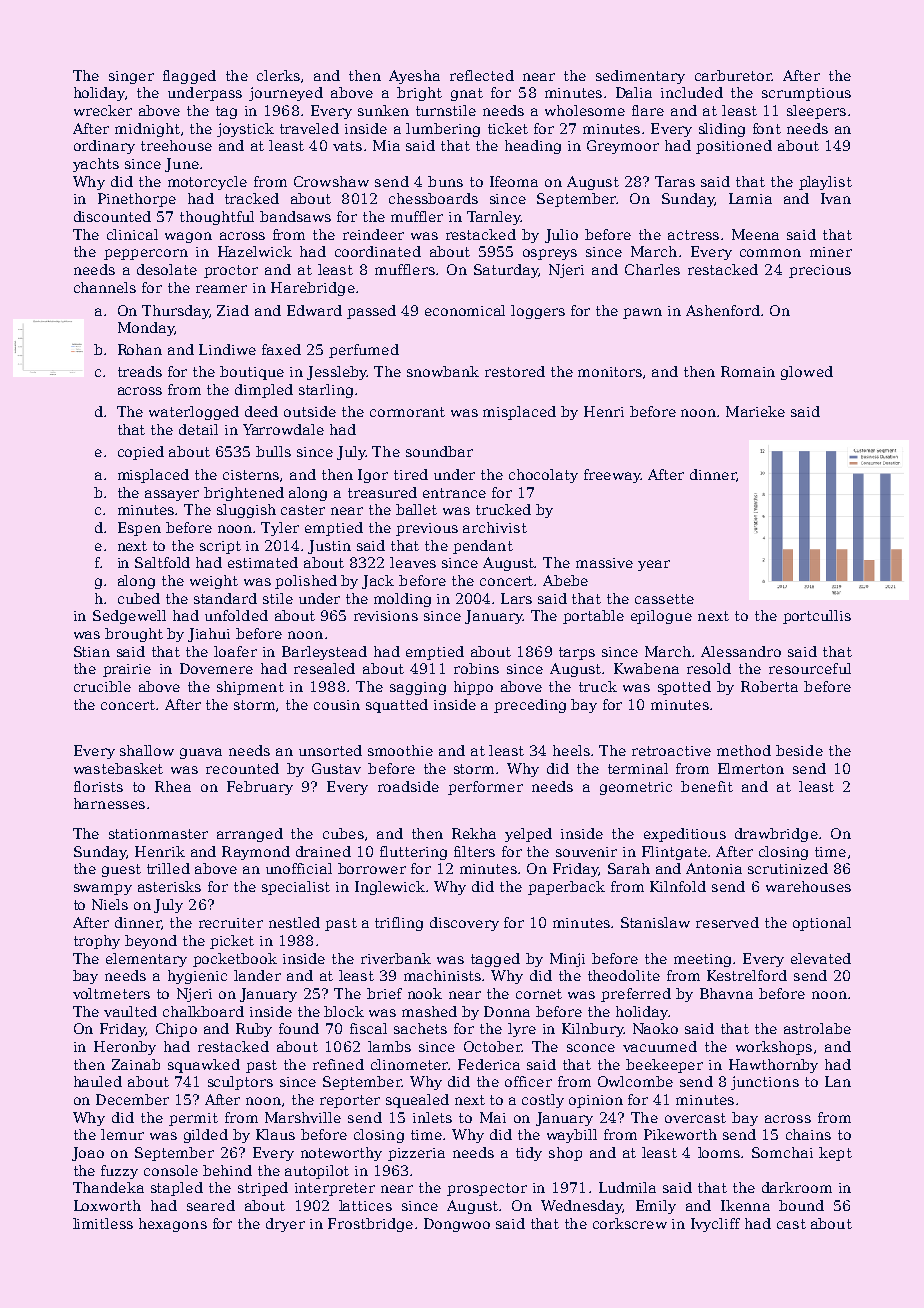 The height and width of the image is (1308, 924). What do you see at coordinates (671, 751) in the image?
I see `retroactive` at bounding box center [671, 751].
